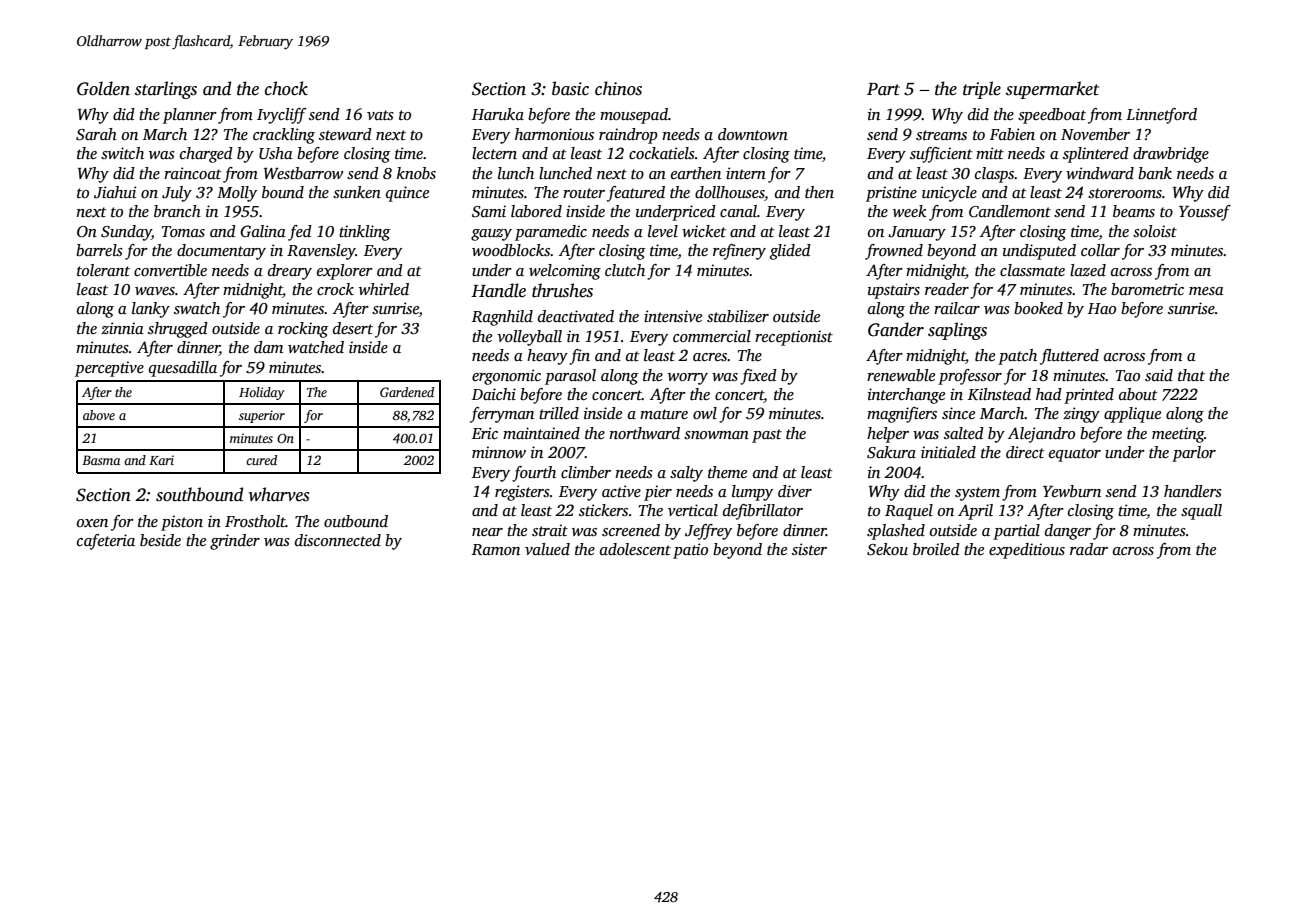 This document has height=924, width=1308. Describe the element at coordinates (688, 379) in the document. I see `worry` at that location.
